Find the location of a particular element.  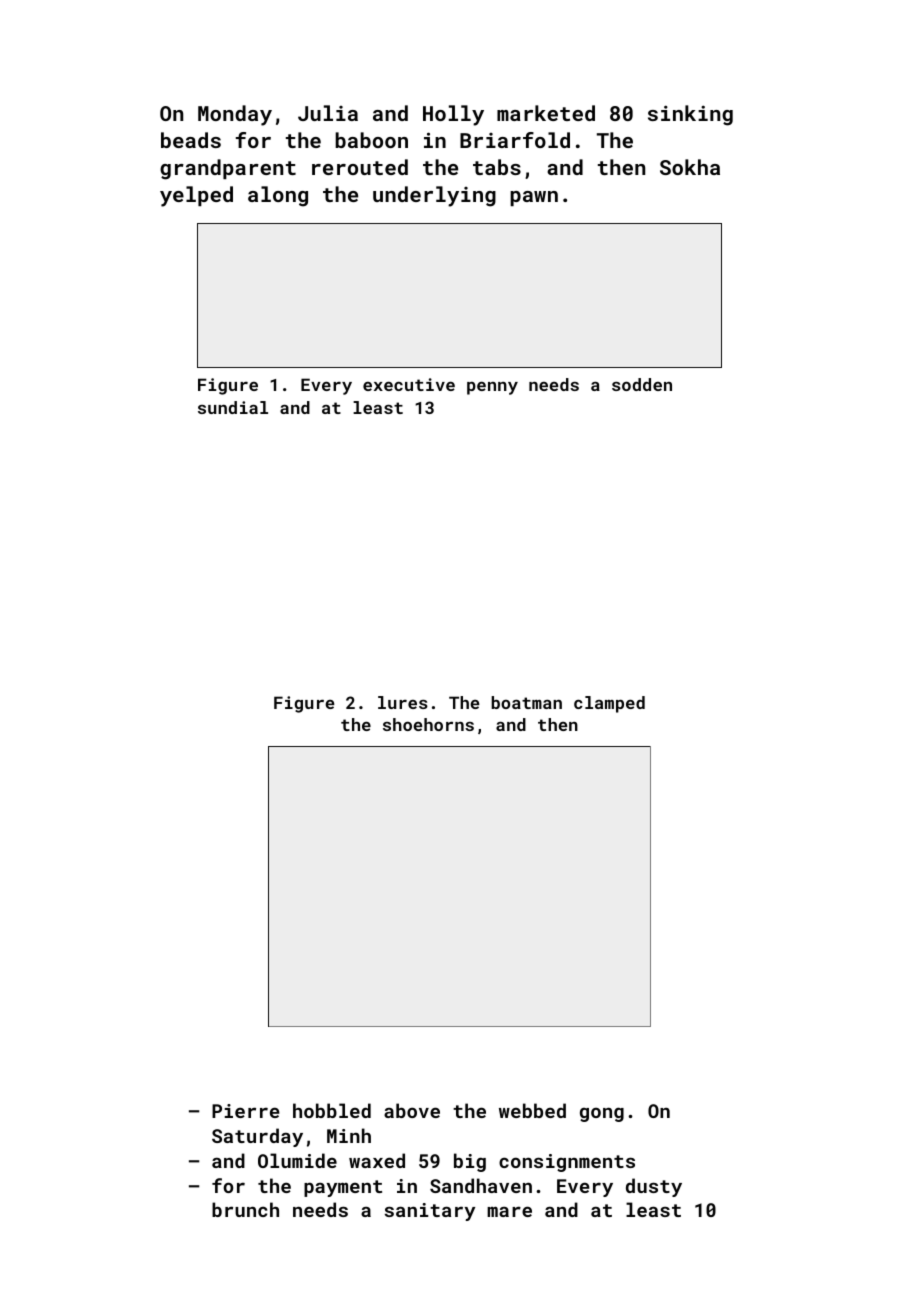

executive is located at coordinates (409, 384).
